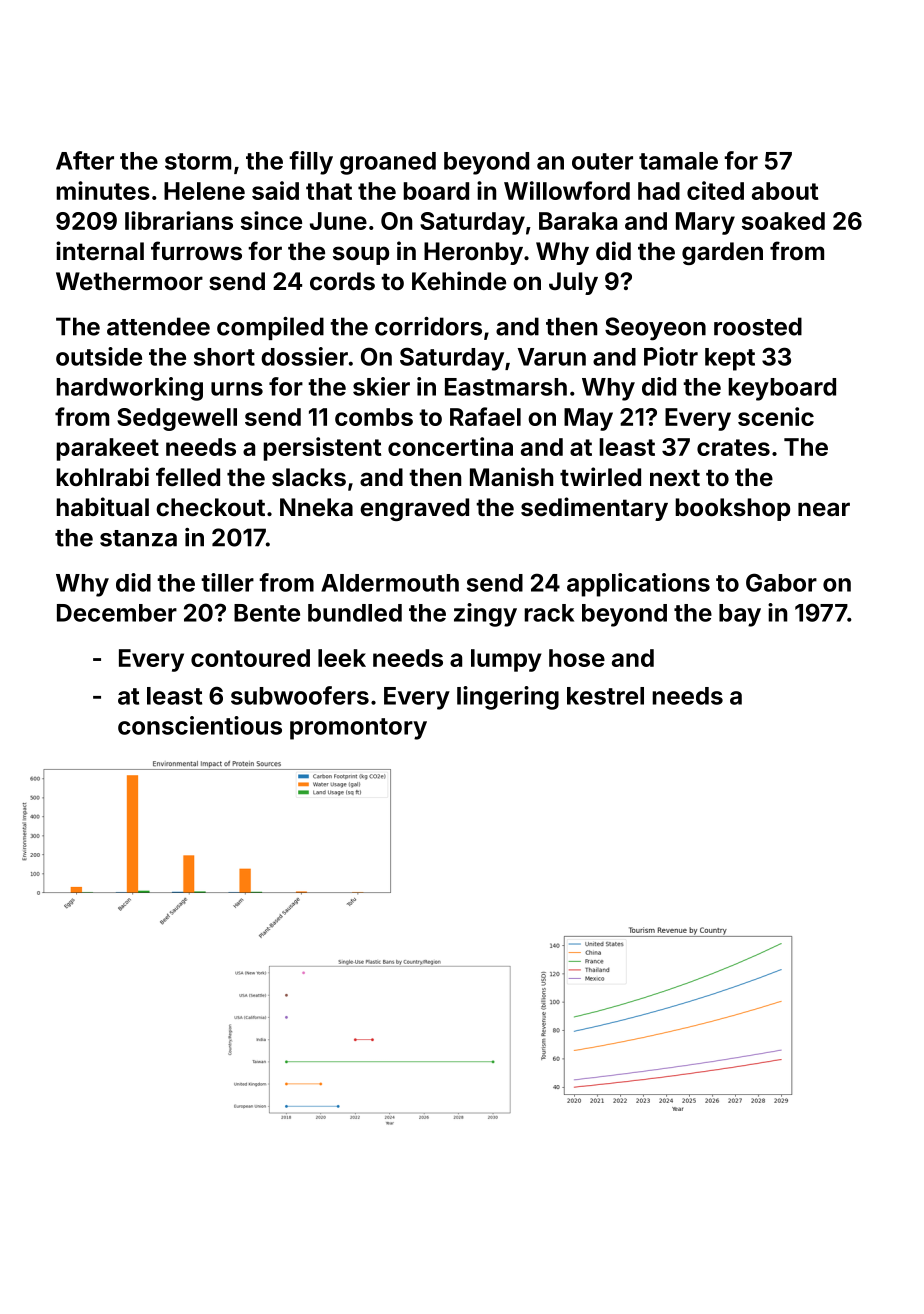 The height and width of the document is (1314, 924). What do you see at coordinates (188, 477) in the document?
I see `felled` at bounding box center [188, 477].
